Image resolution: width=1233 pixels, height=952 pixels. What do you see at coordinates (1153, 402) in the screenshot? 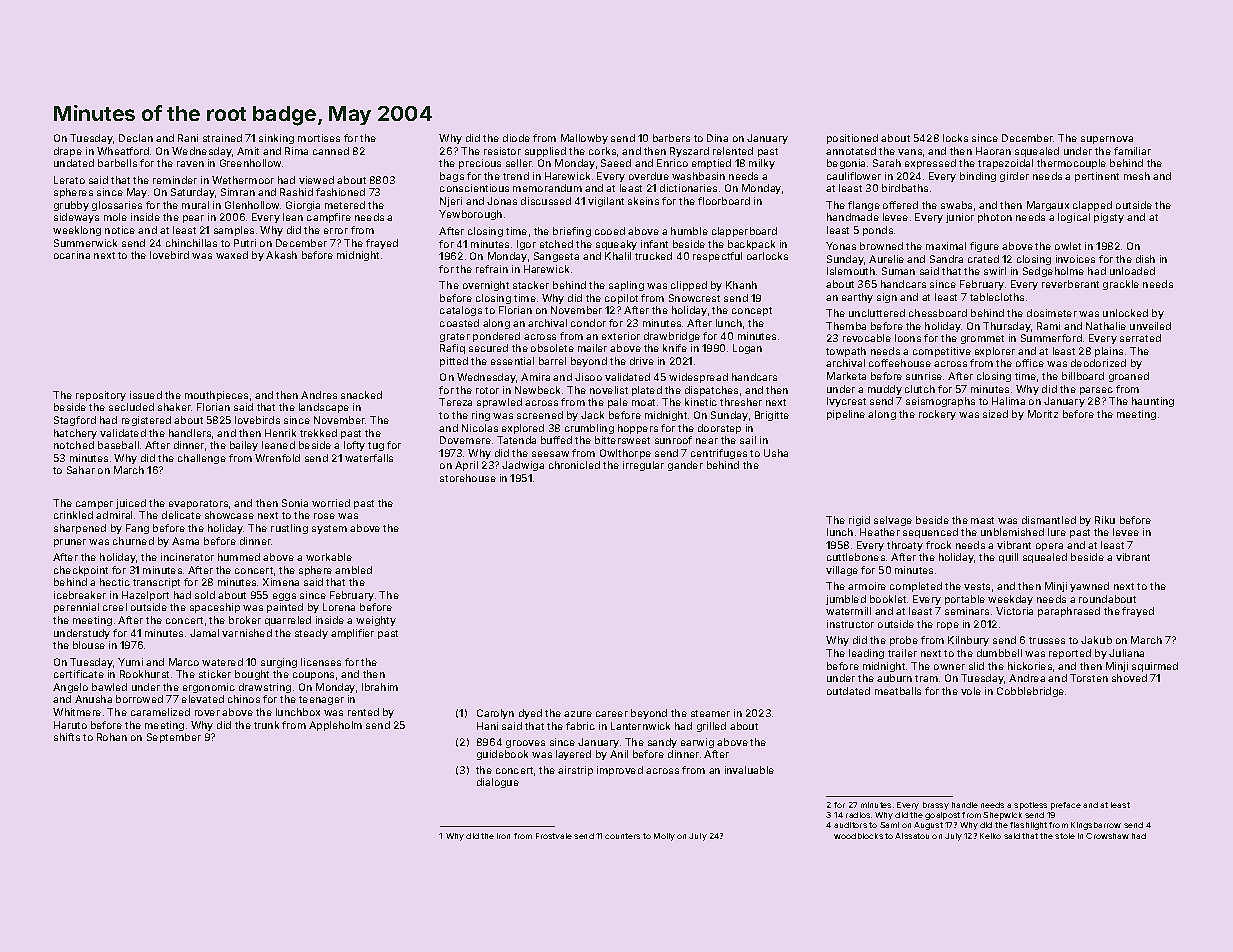
I see `haunting` at bounding box center [1153, 402].
